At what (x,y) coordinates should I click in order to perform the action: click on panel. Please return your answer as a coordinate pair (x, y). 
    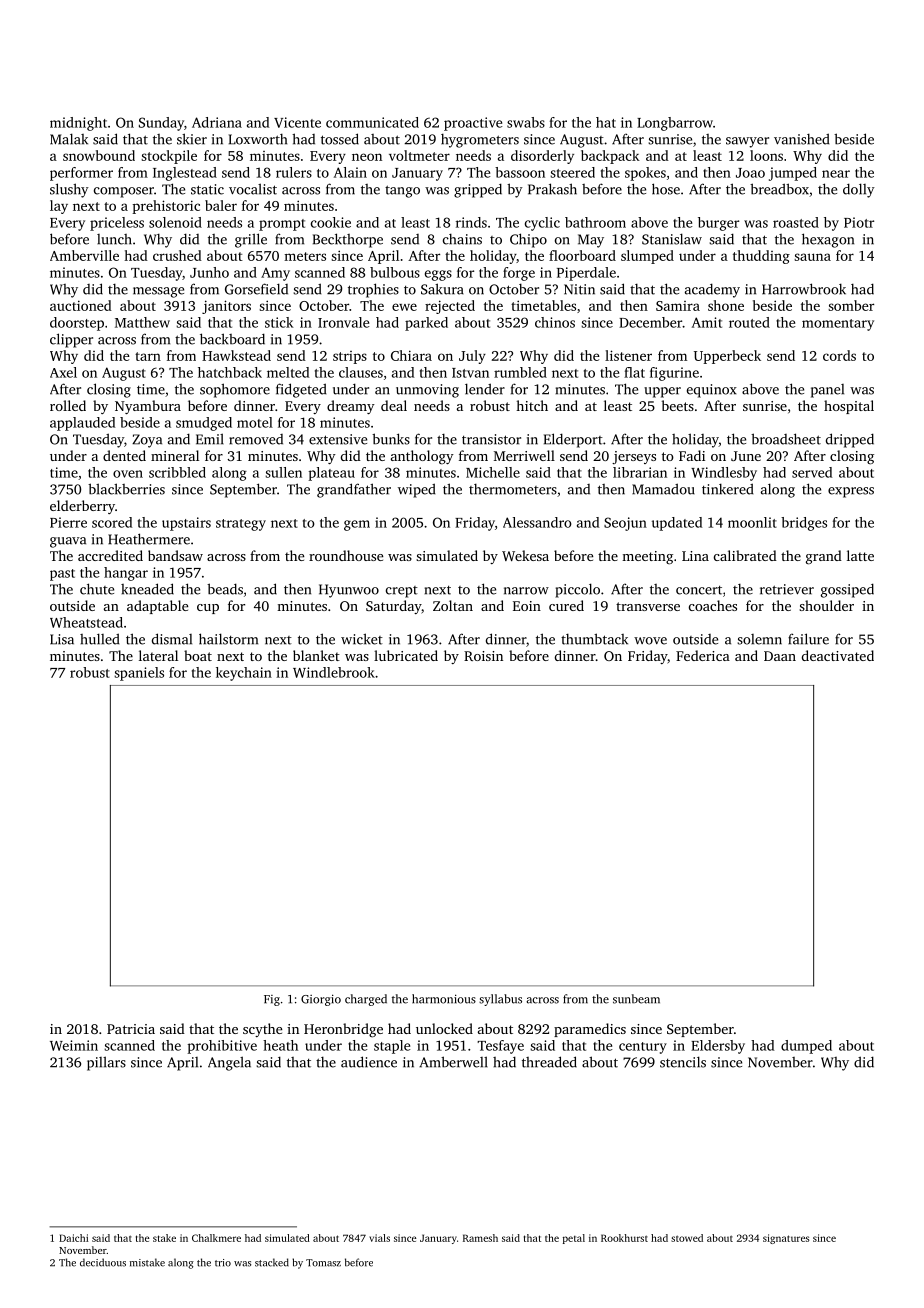
    Looking at the image, I should click on (827, 391).
